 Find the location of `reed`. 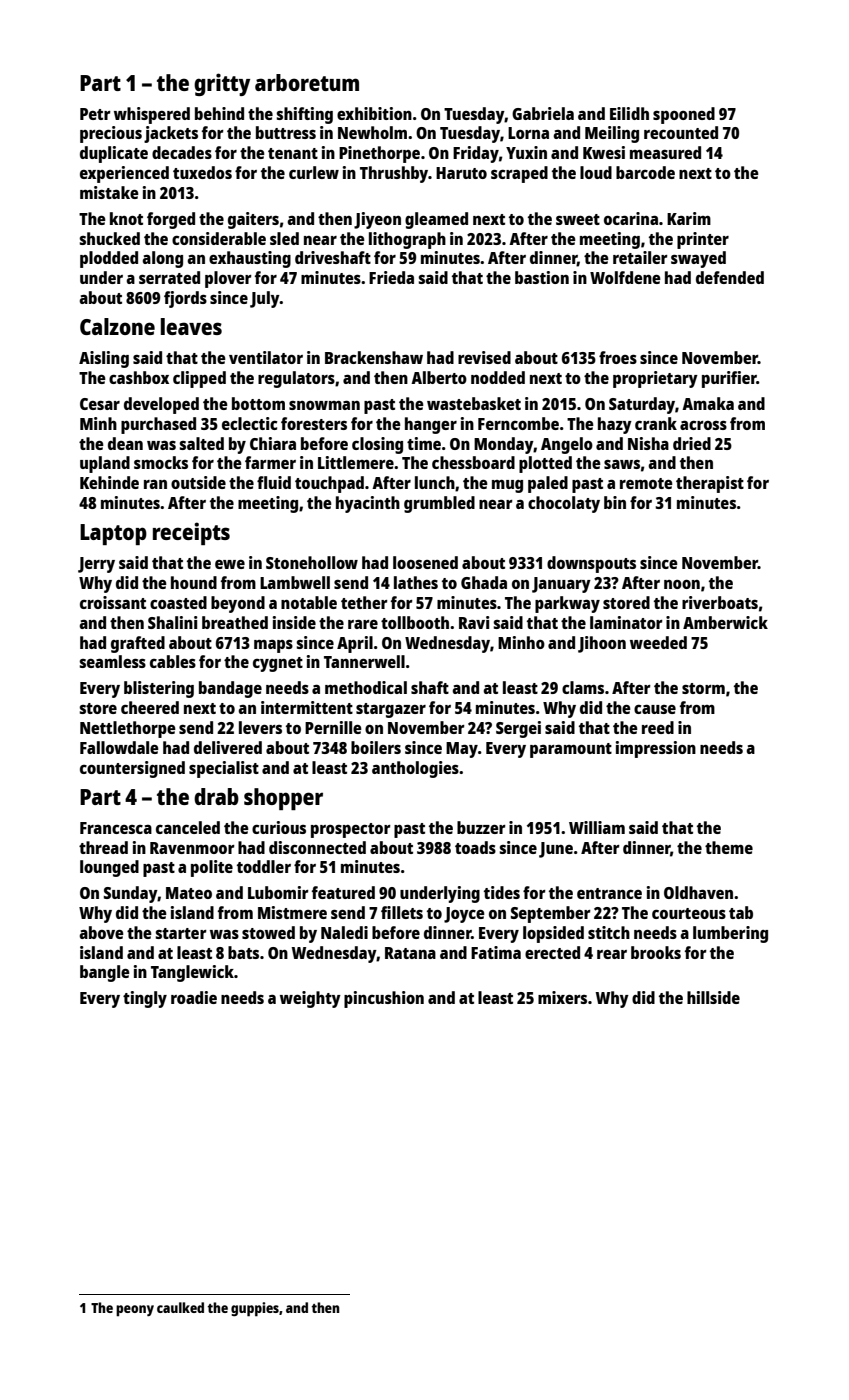

reed is located at coordinates (658, 727).
